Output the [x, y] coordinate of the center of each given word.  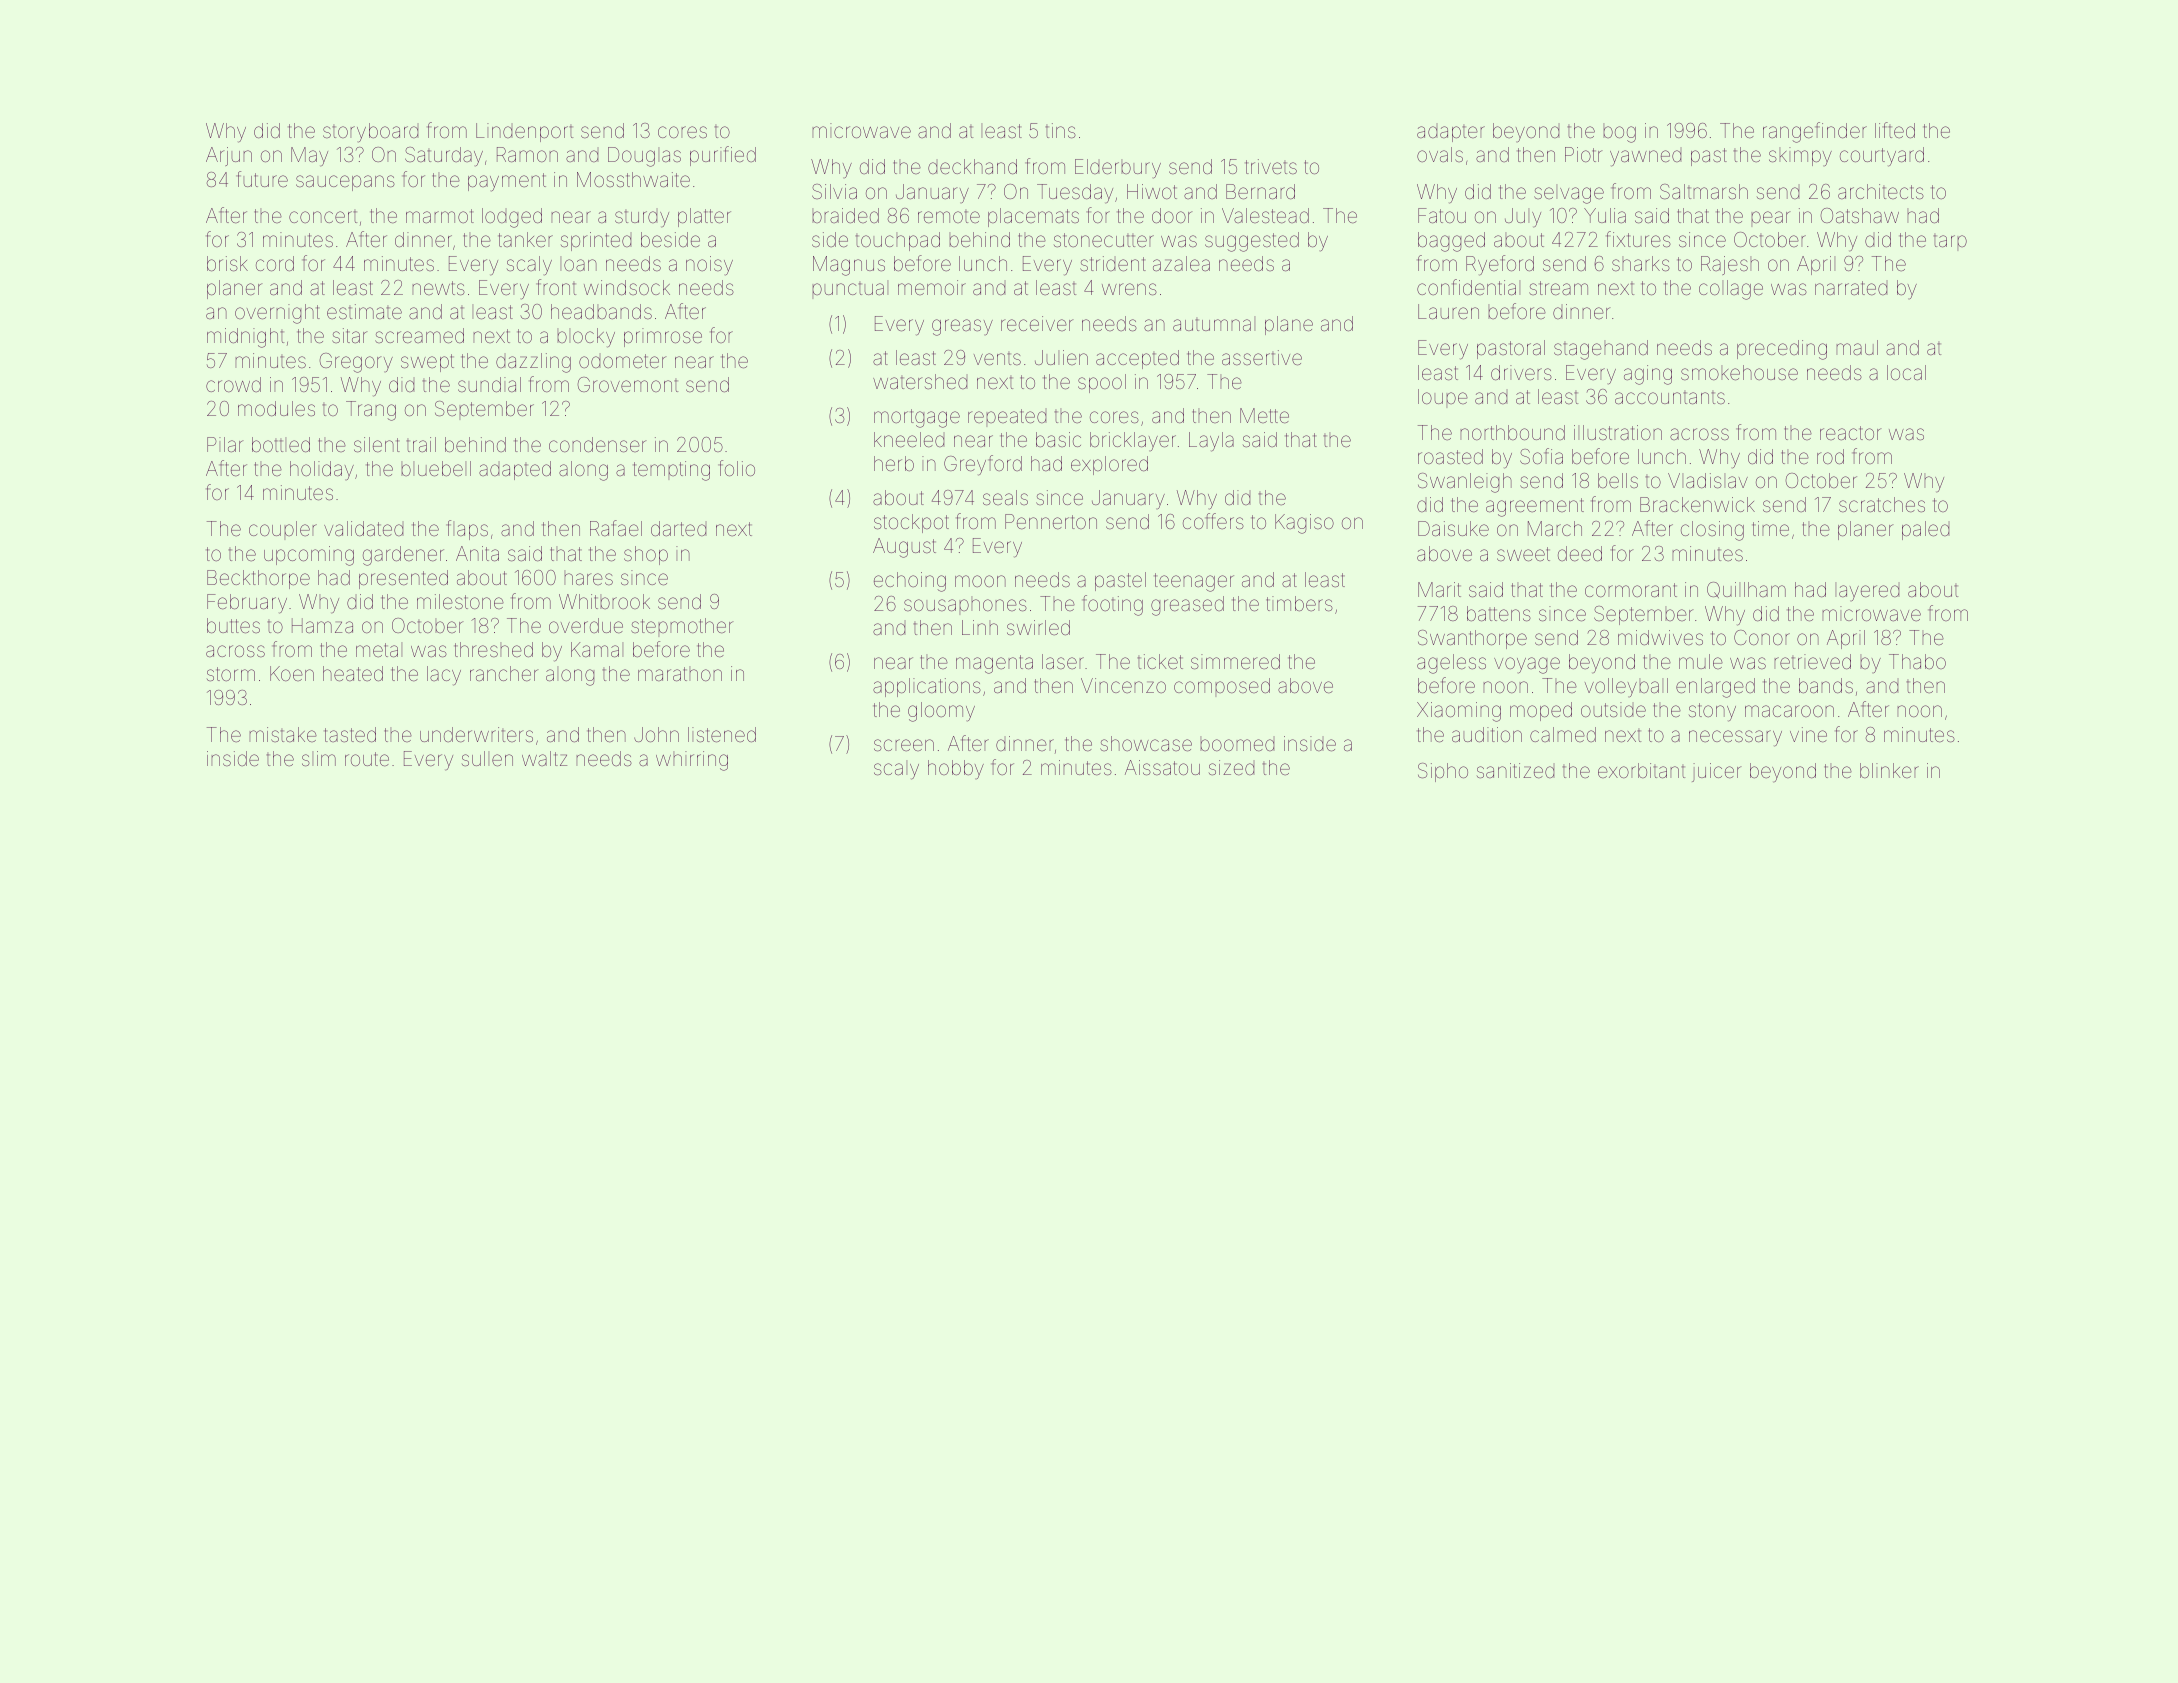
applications [927, 687]
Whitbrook [604, 601]
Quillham [1746, 590]
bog [1619, 133]
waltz [544, 758]
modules [276, 408]
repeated [1007, 418]
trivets [1271, 166]
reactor [1851, 433]
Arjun [229, 156]
